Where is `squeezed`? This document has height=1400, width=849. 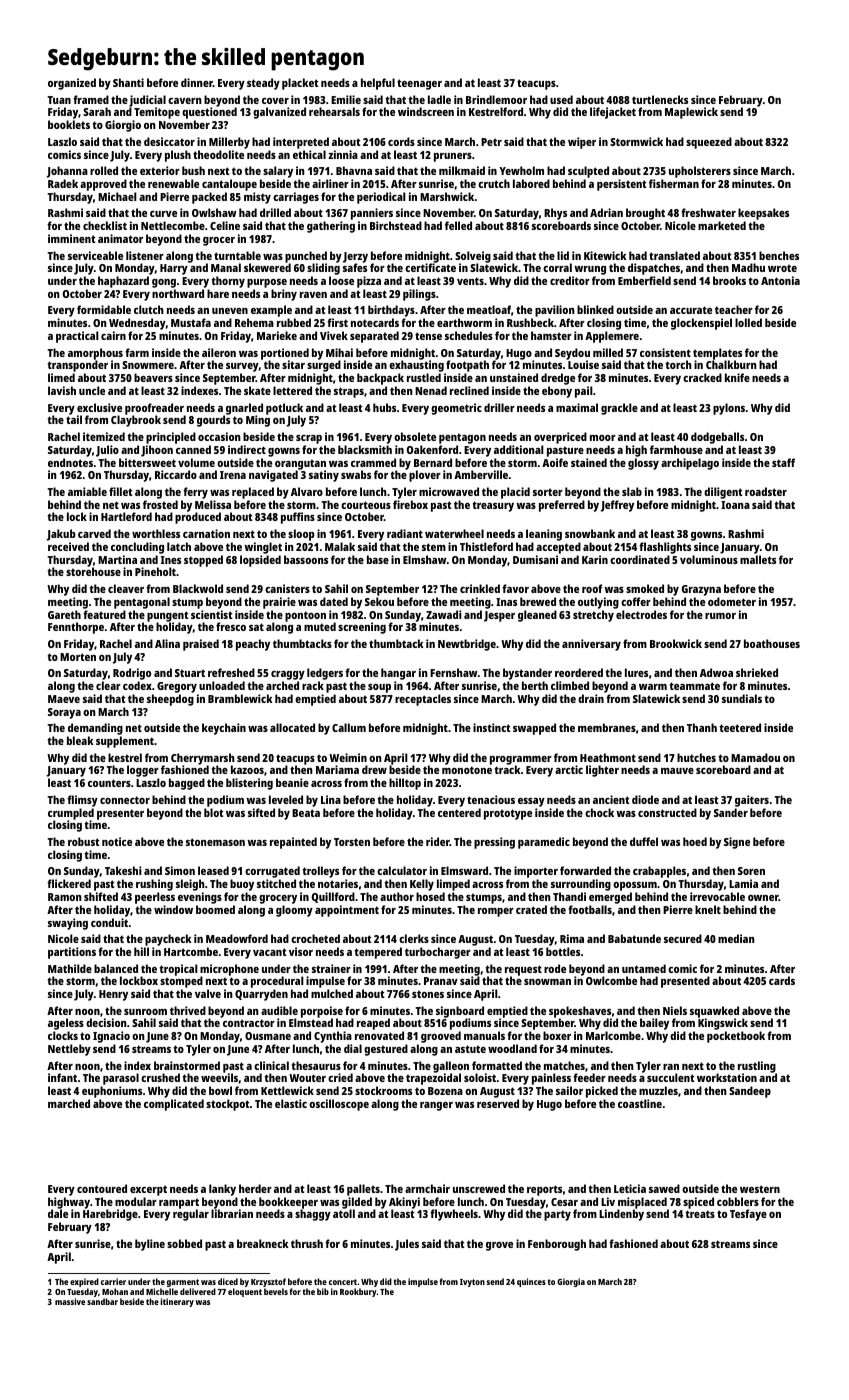
squeezed is located at coordinates (709, 143).
